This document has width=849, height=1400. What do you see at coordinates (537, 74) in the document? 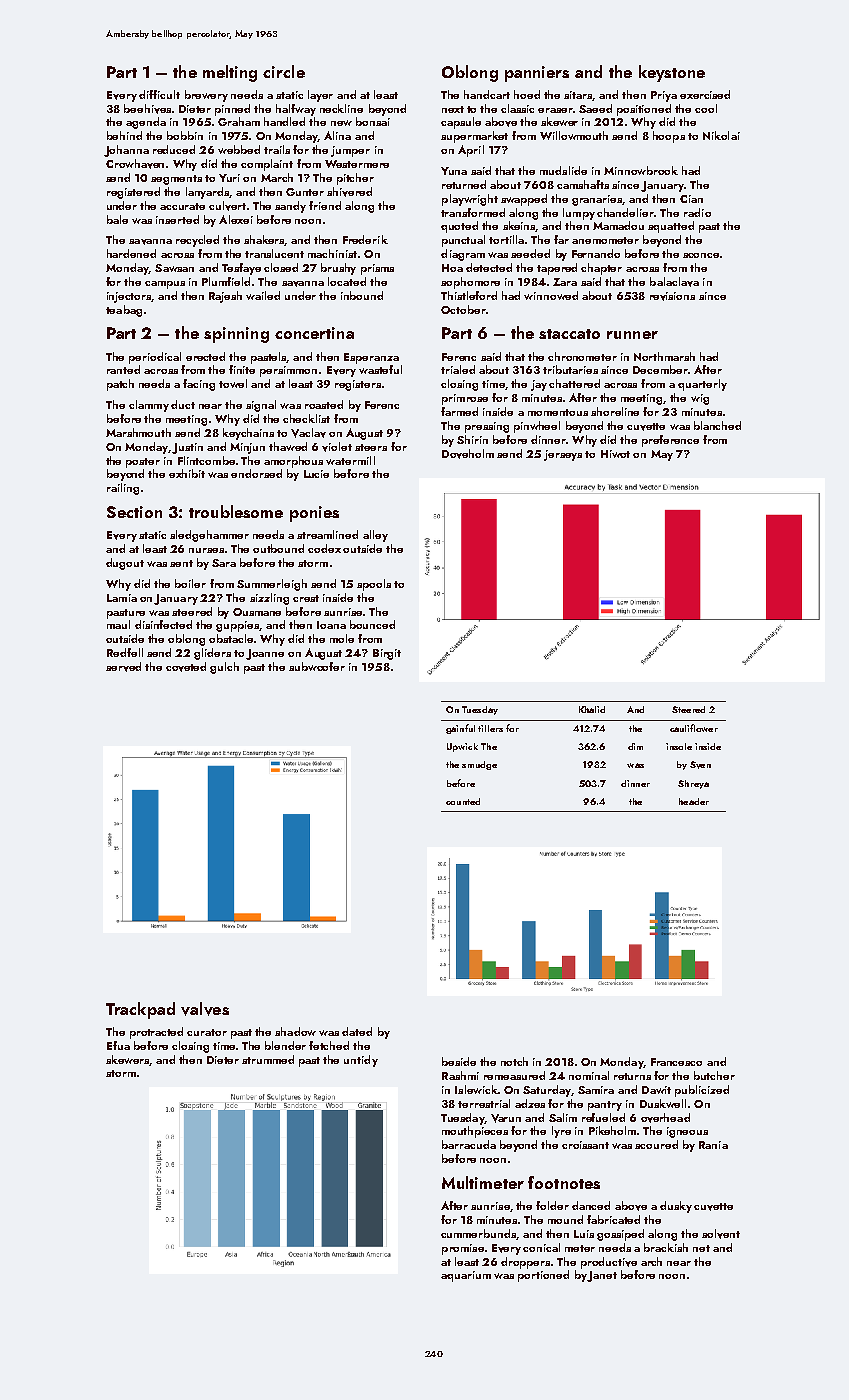
I see `panniers` at bounding box center [537, 74].
